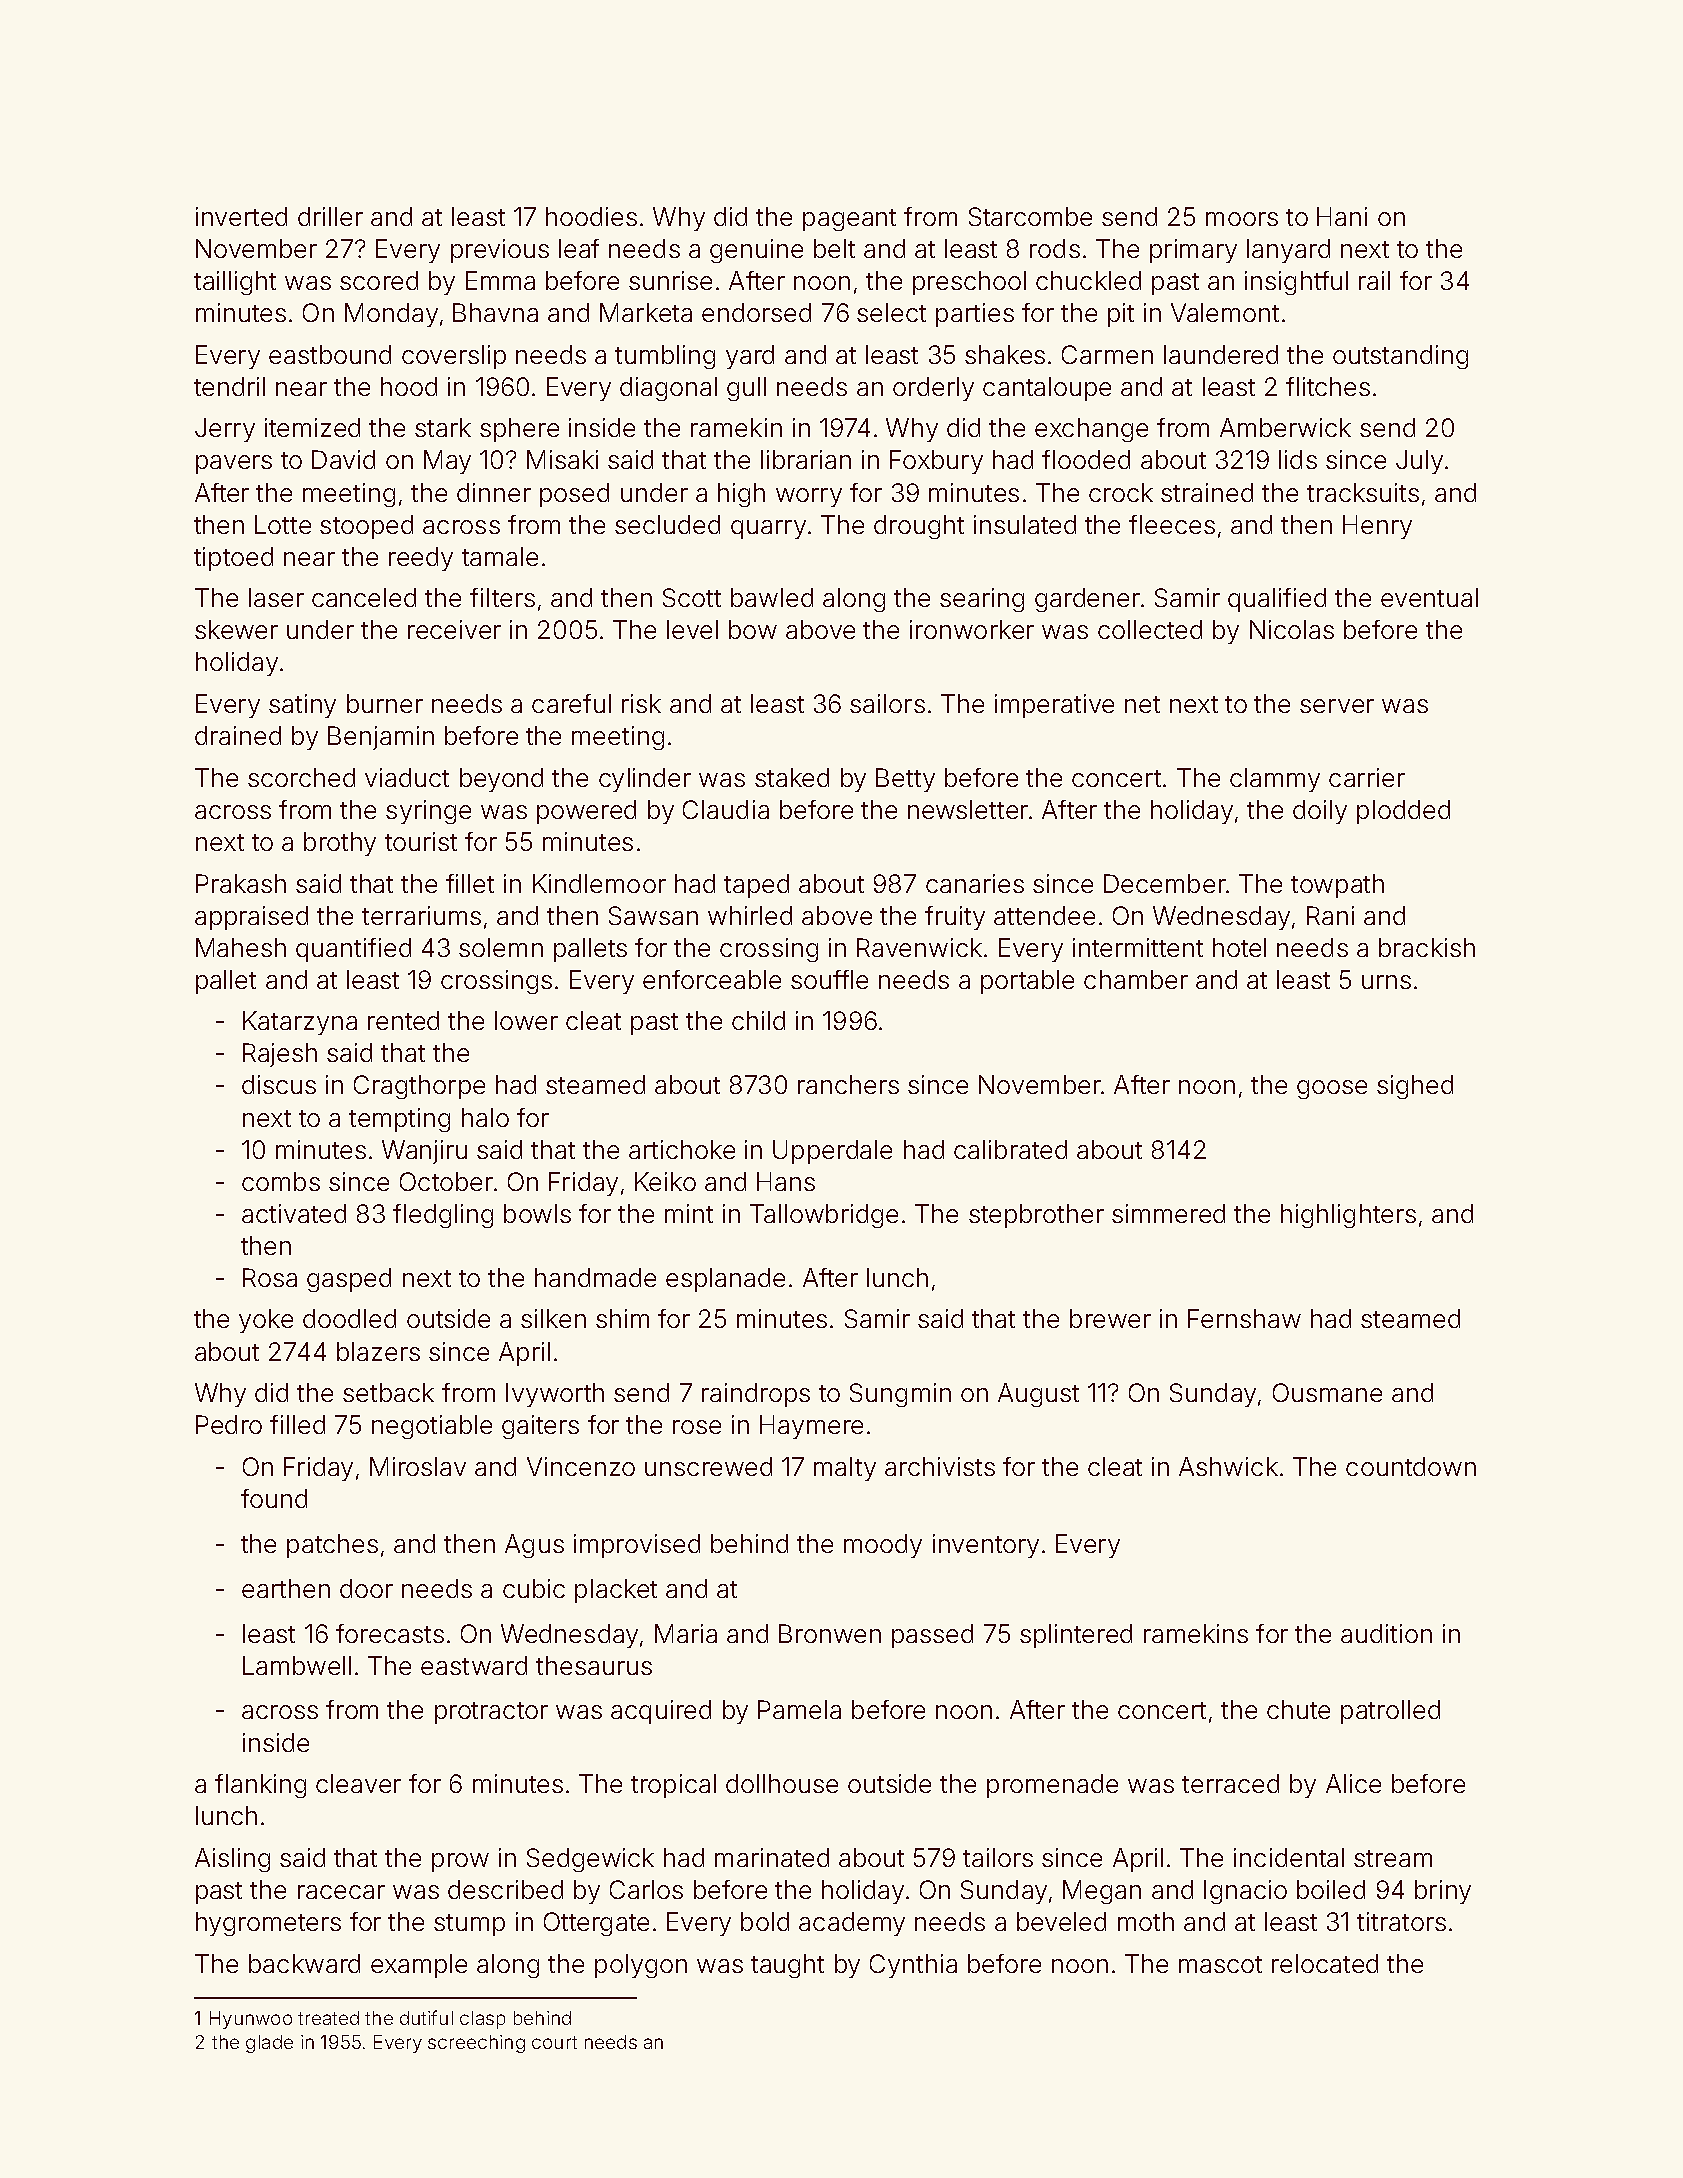  Describe the element at coordinates (330, 216) in the document. I see `driller` at that location.
